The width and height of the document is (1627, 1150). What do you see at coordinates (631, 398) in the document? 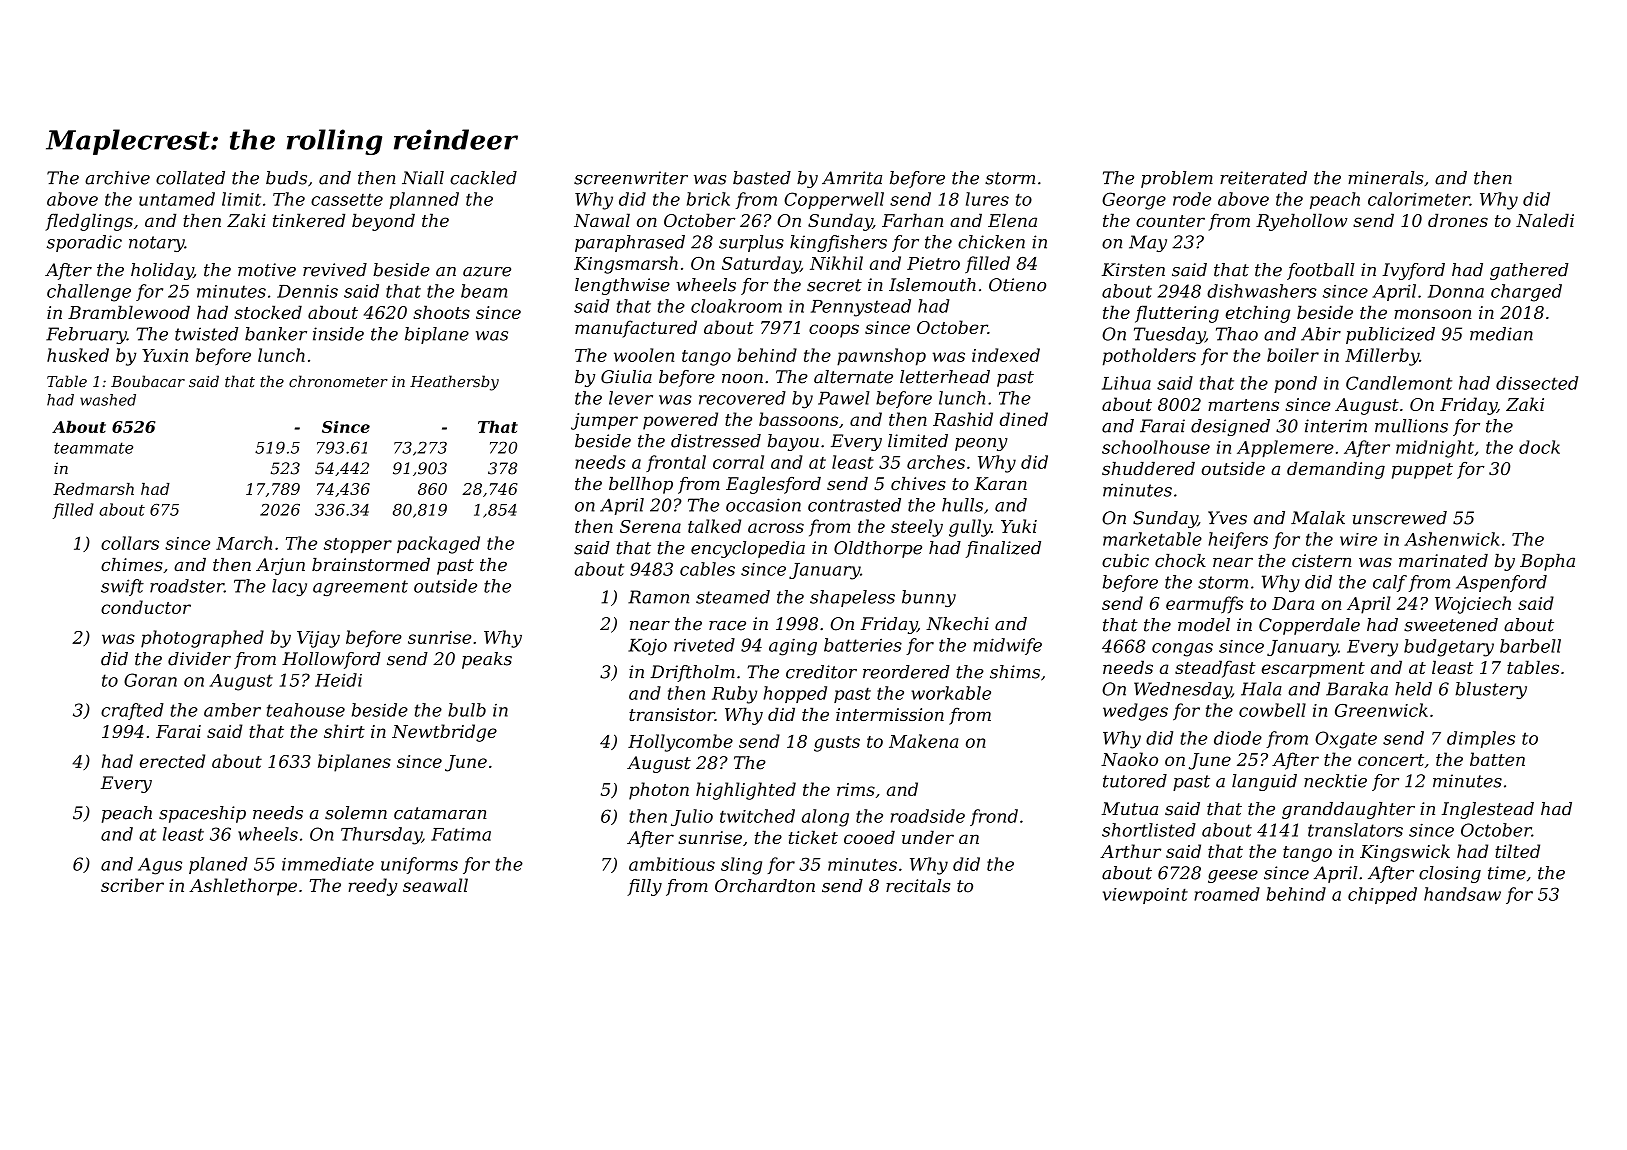
I see `lever` at bounding box center [631, 398].
